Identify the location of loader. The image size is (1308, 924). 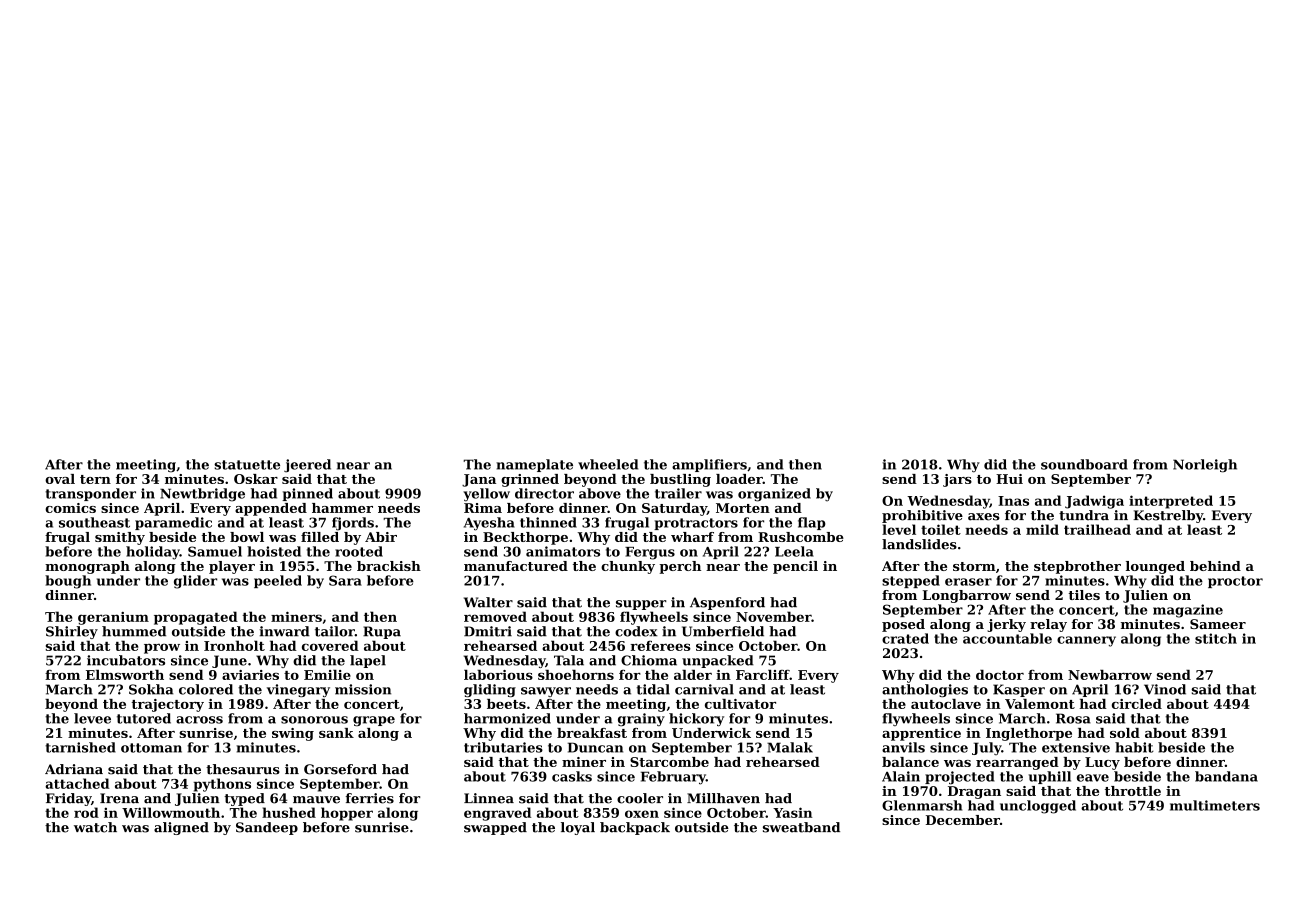
(739, 479).
